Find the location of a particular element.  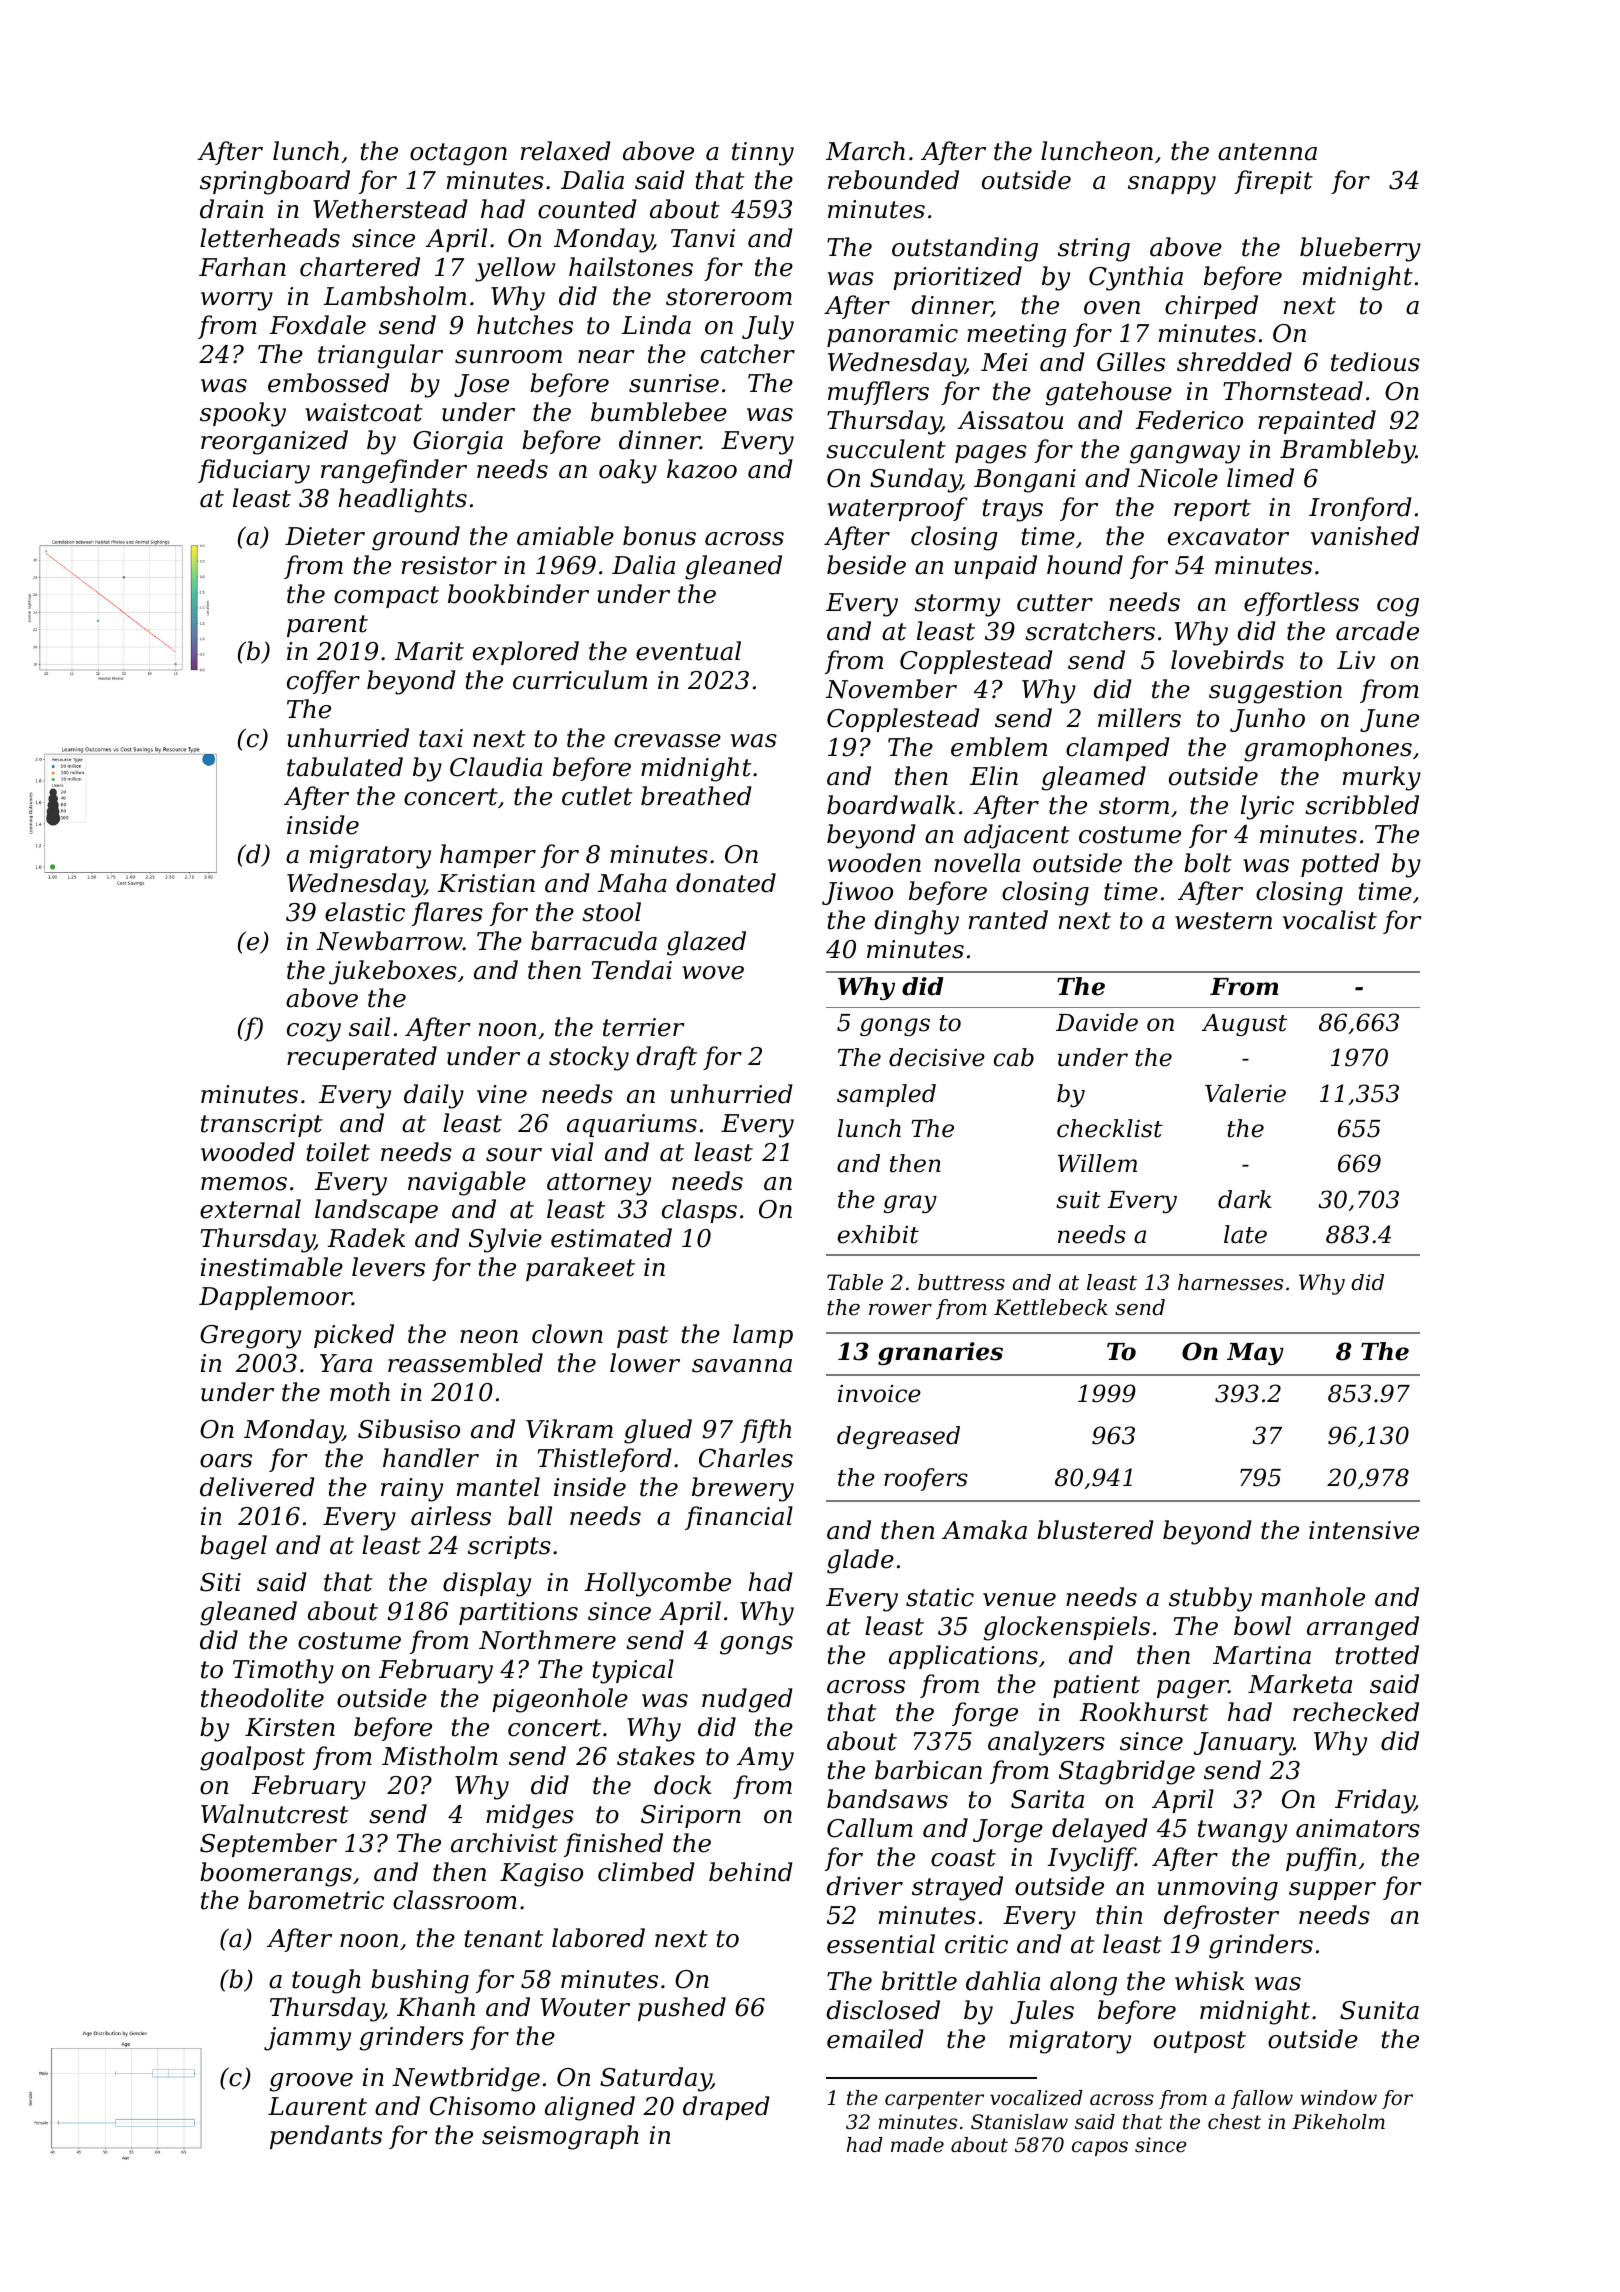

headlights is located at coordinates (403, 500).
